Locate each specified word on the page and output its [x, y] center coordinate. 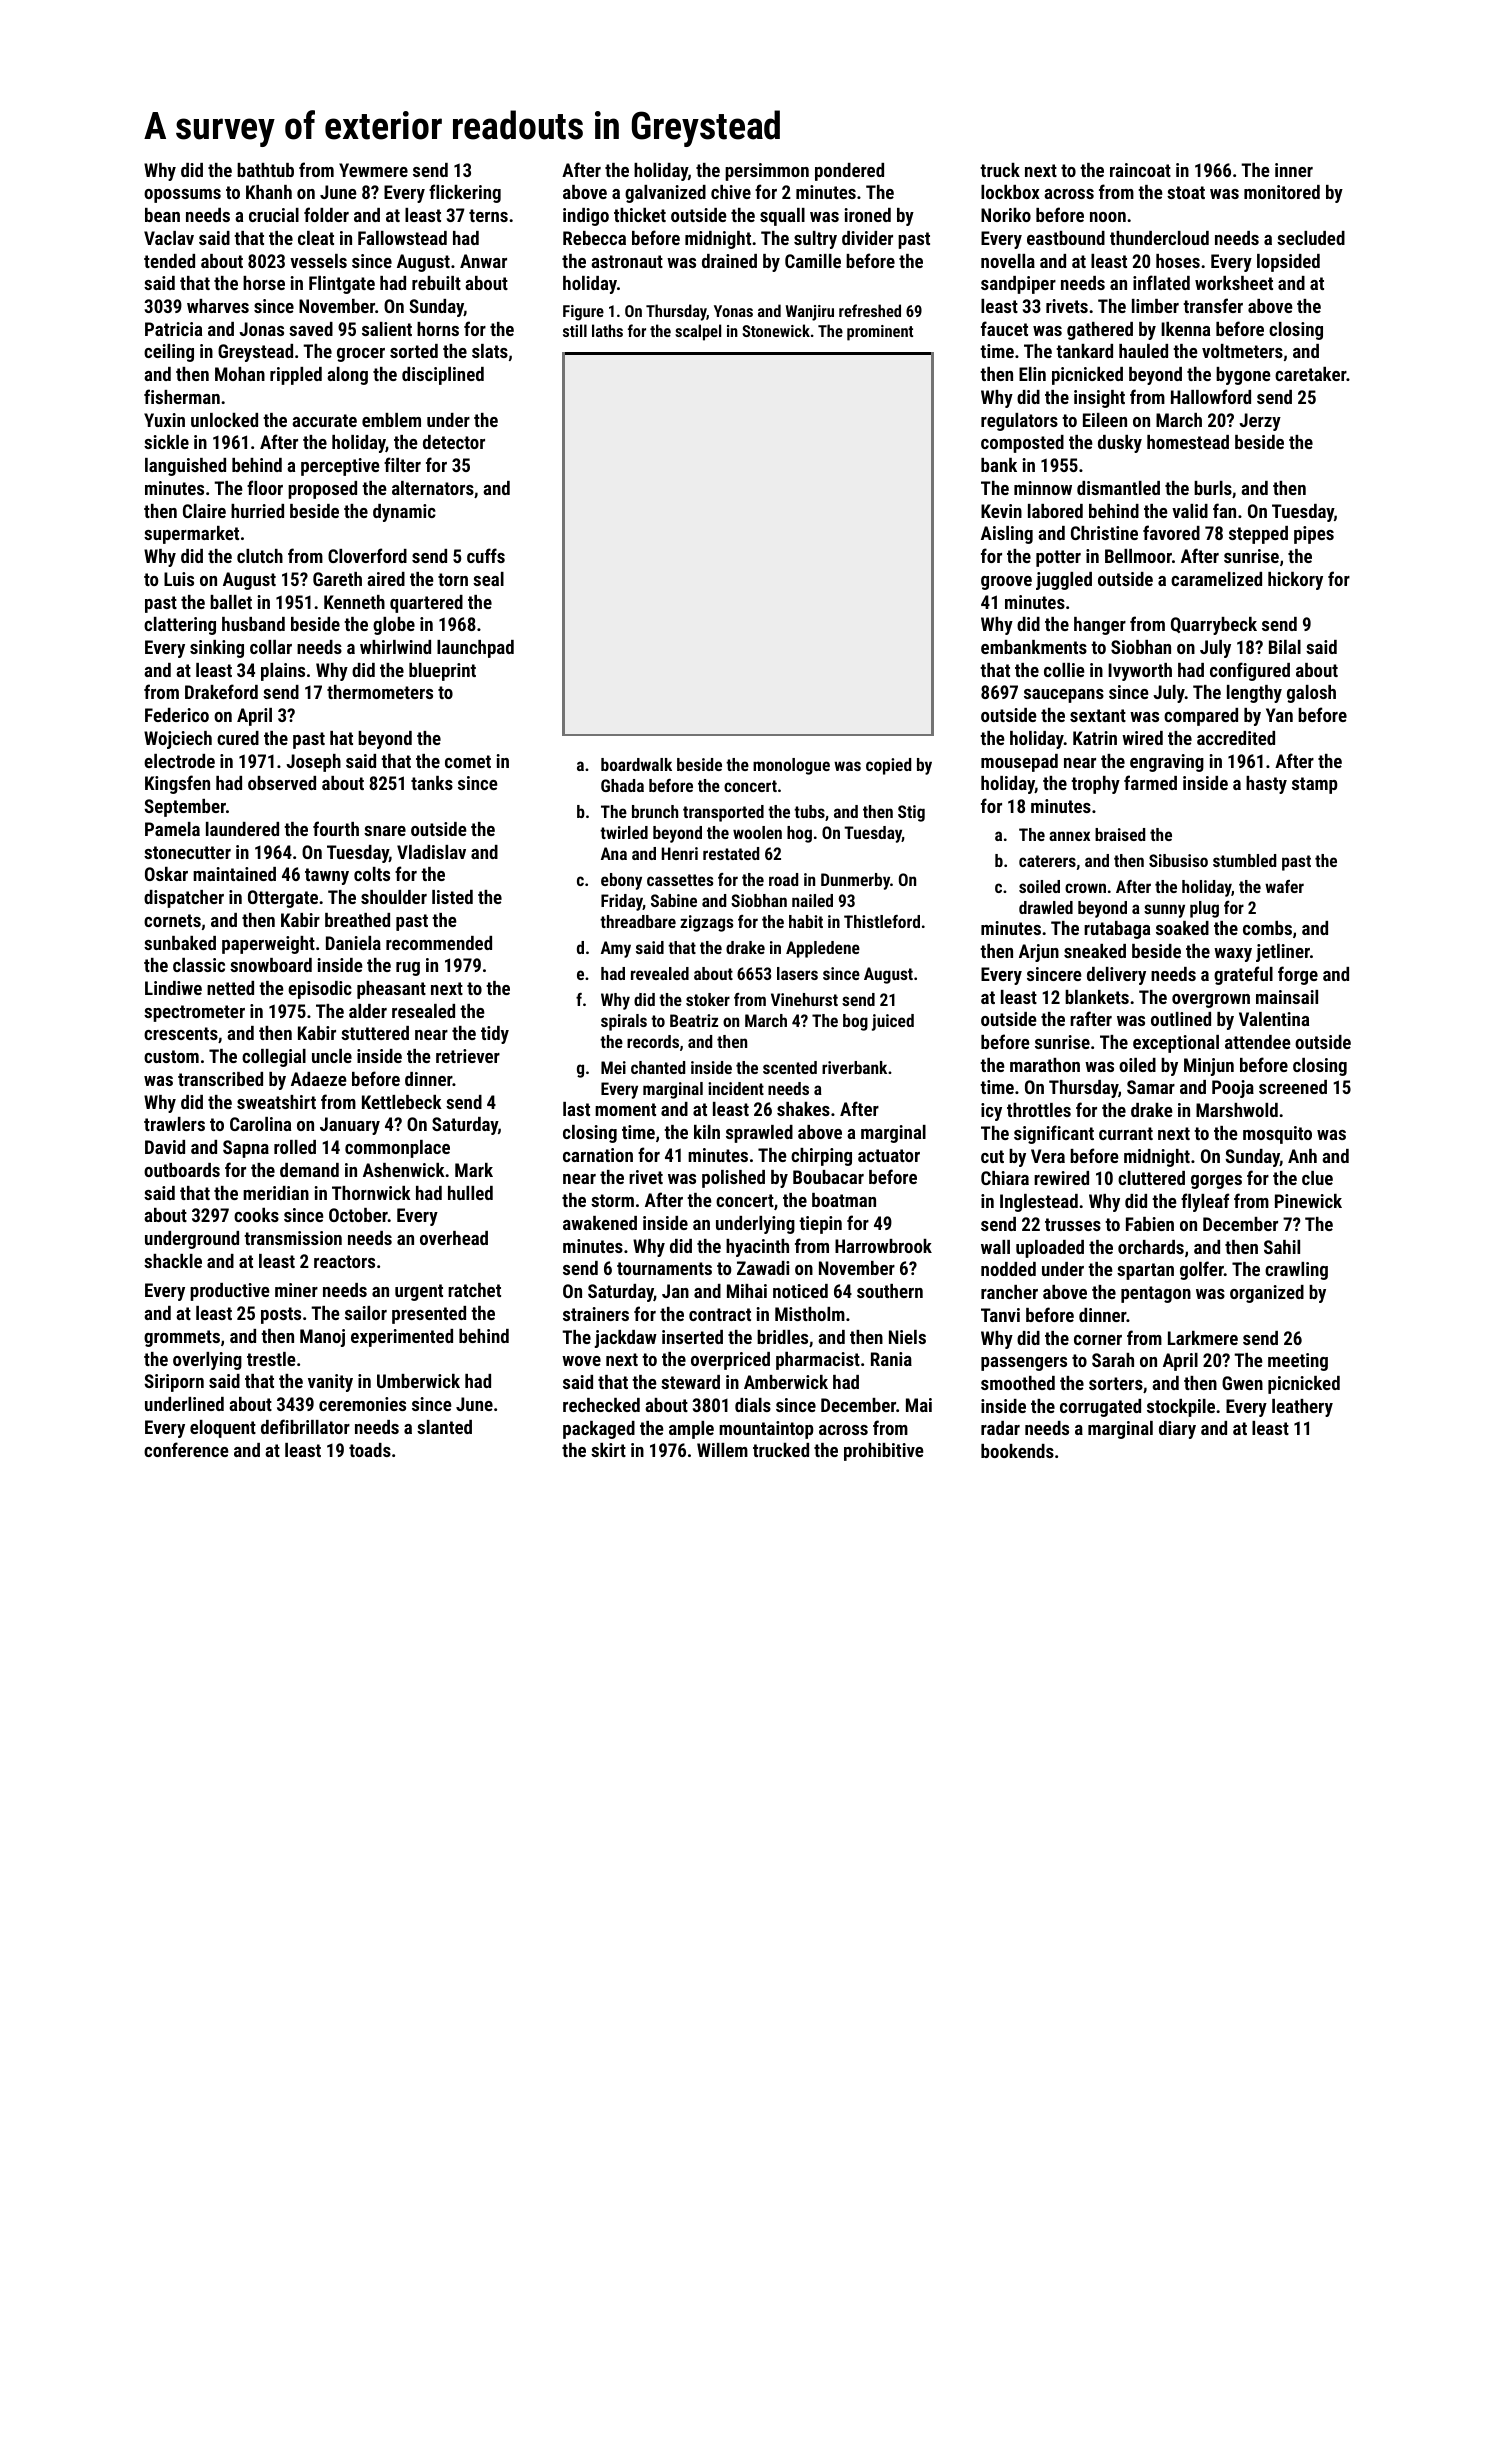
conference [186, 1449]
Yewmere [373, 170]
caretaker [1311, 374]
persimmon [767, 172]
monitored [1282, 192]
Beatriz [694, 1020]
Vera [1048, 1156]
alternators [433, 488]
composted [1022, 444]
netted [230, 988]
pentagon [1156, 1294]
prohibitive [884, 1452]
